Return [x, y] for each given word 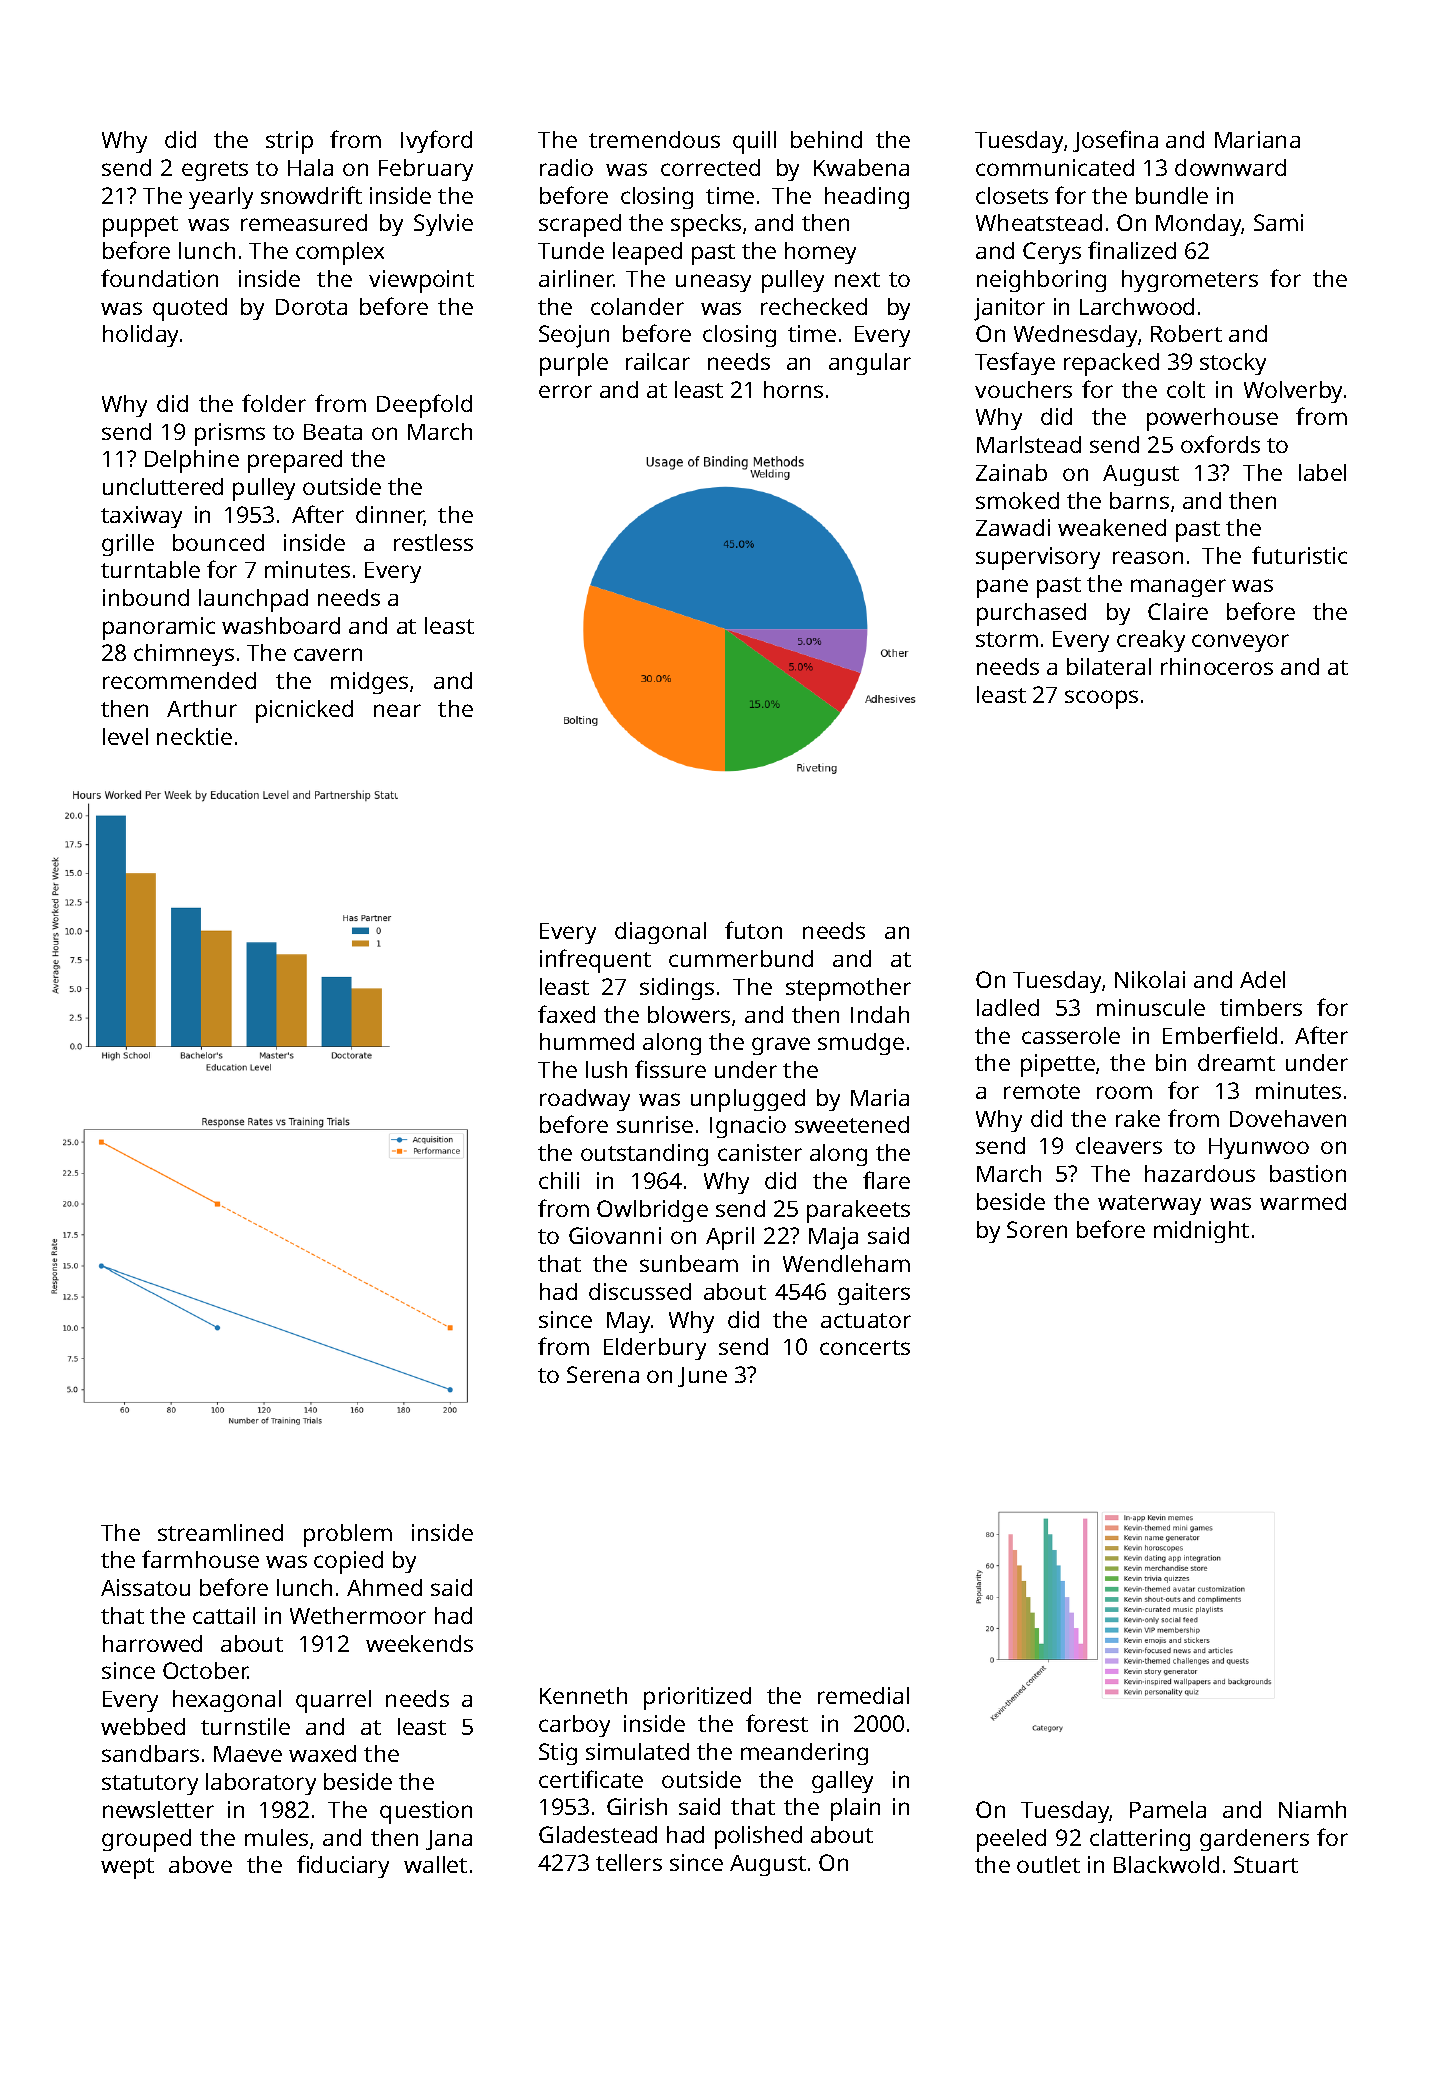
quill [754, 142]
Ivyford [436, 141]
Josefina [1115, 141]
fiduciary [343, 1866]
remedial [863, 1695]
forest [777, 1723]
